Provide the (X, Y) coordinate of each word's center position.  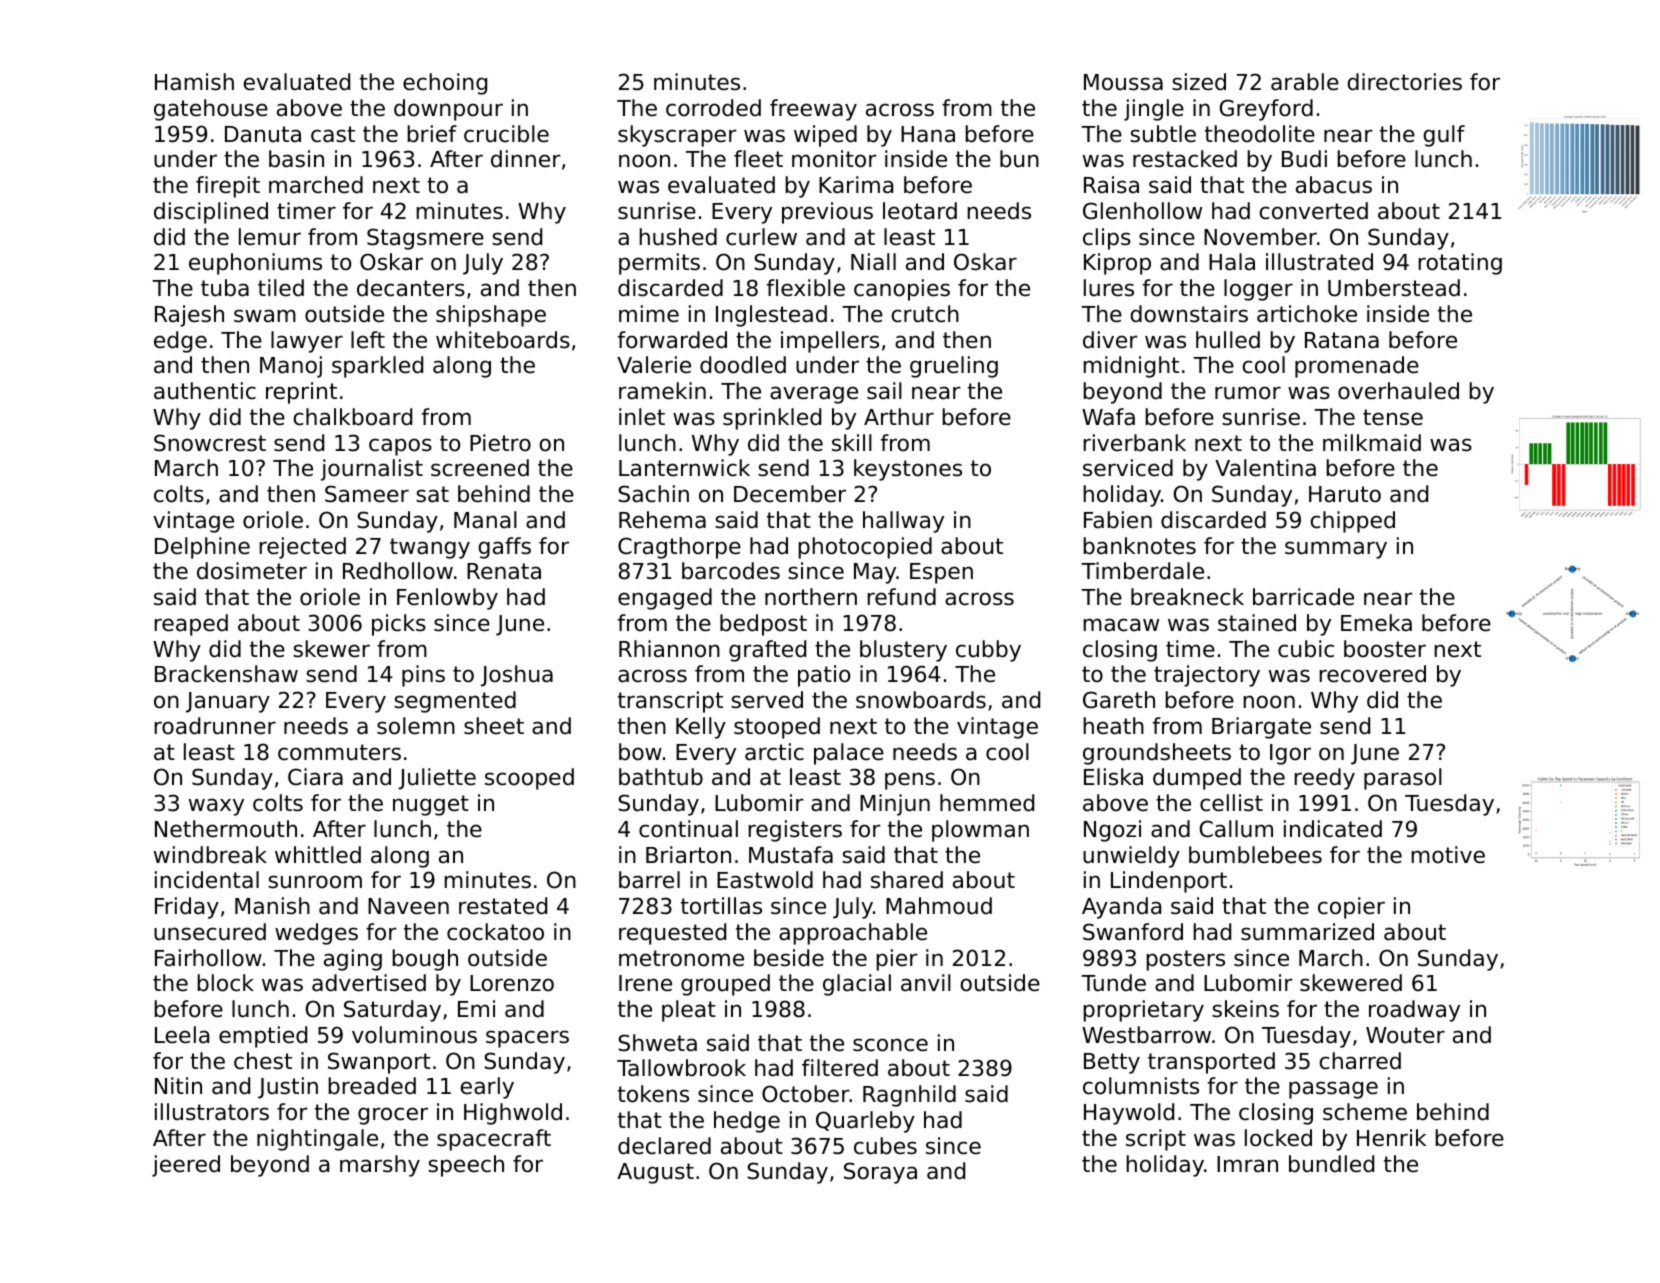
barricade (1303, 597)
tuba (225, 288)
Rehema (662, 520)
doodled (743, 365)
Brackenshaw (226, 674)
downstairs (1189, 314)
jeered (186, 1166)
